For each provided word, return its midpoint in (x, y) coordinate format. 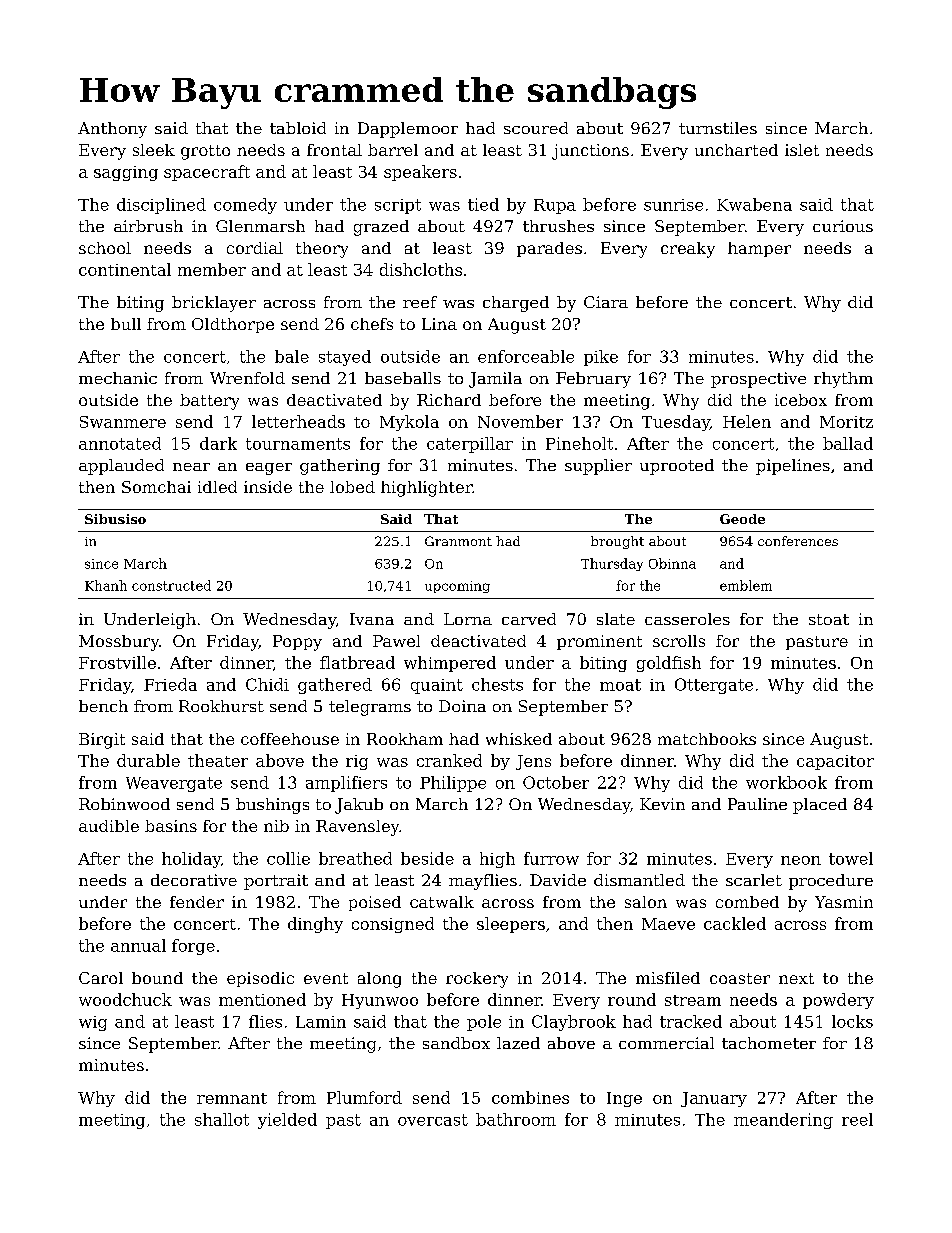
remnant (232, 1098)
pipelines (793, 467)
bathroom (516, 1119)
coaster (740, 978)
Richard (449, 400)
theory (322, 250)
